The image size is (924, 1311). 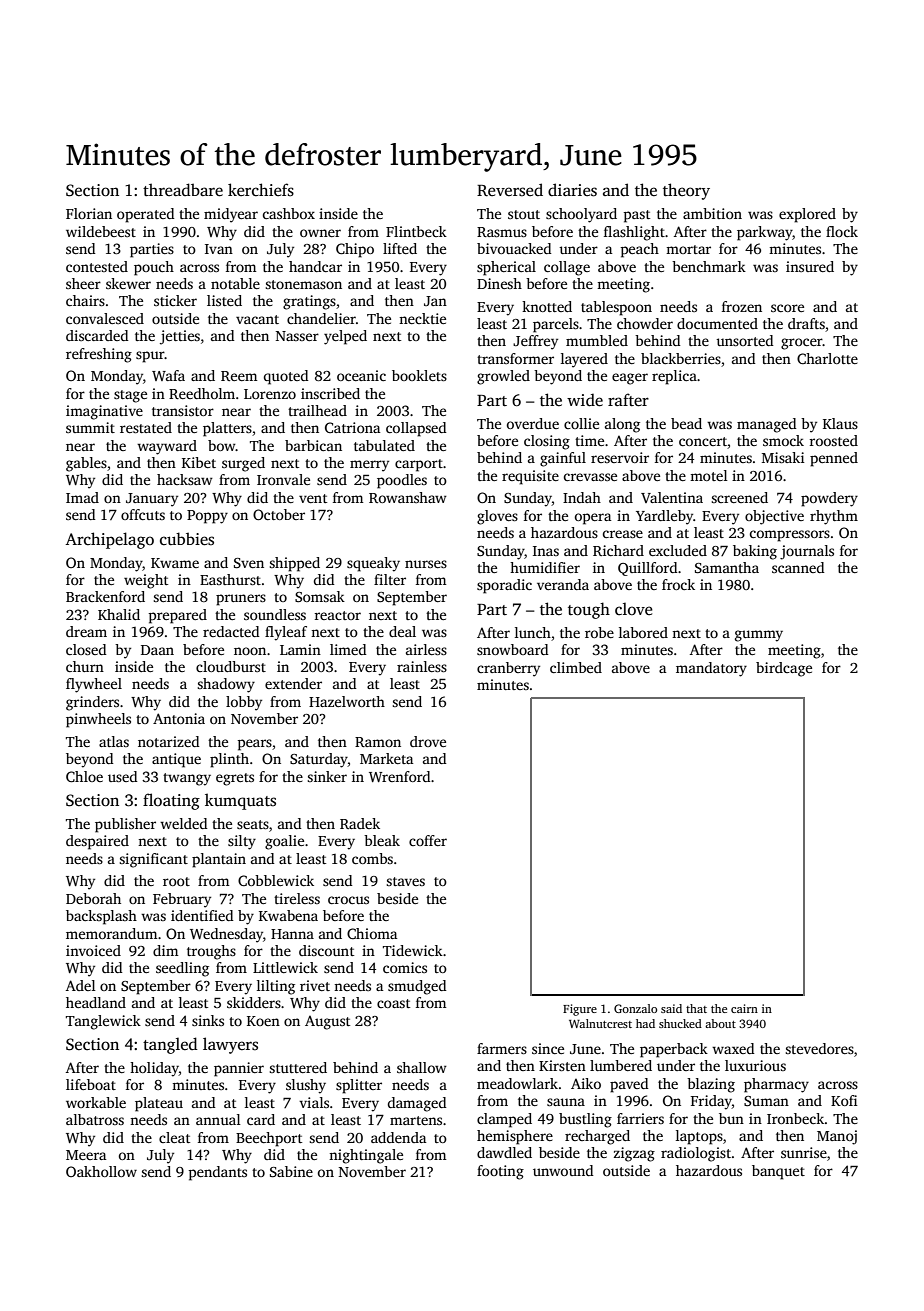 What do you see at coordinates (806, 323) in the document?
I see `drafts` at bounding box center [806, 323].
